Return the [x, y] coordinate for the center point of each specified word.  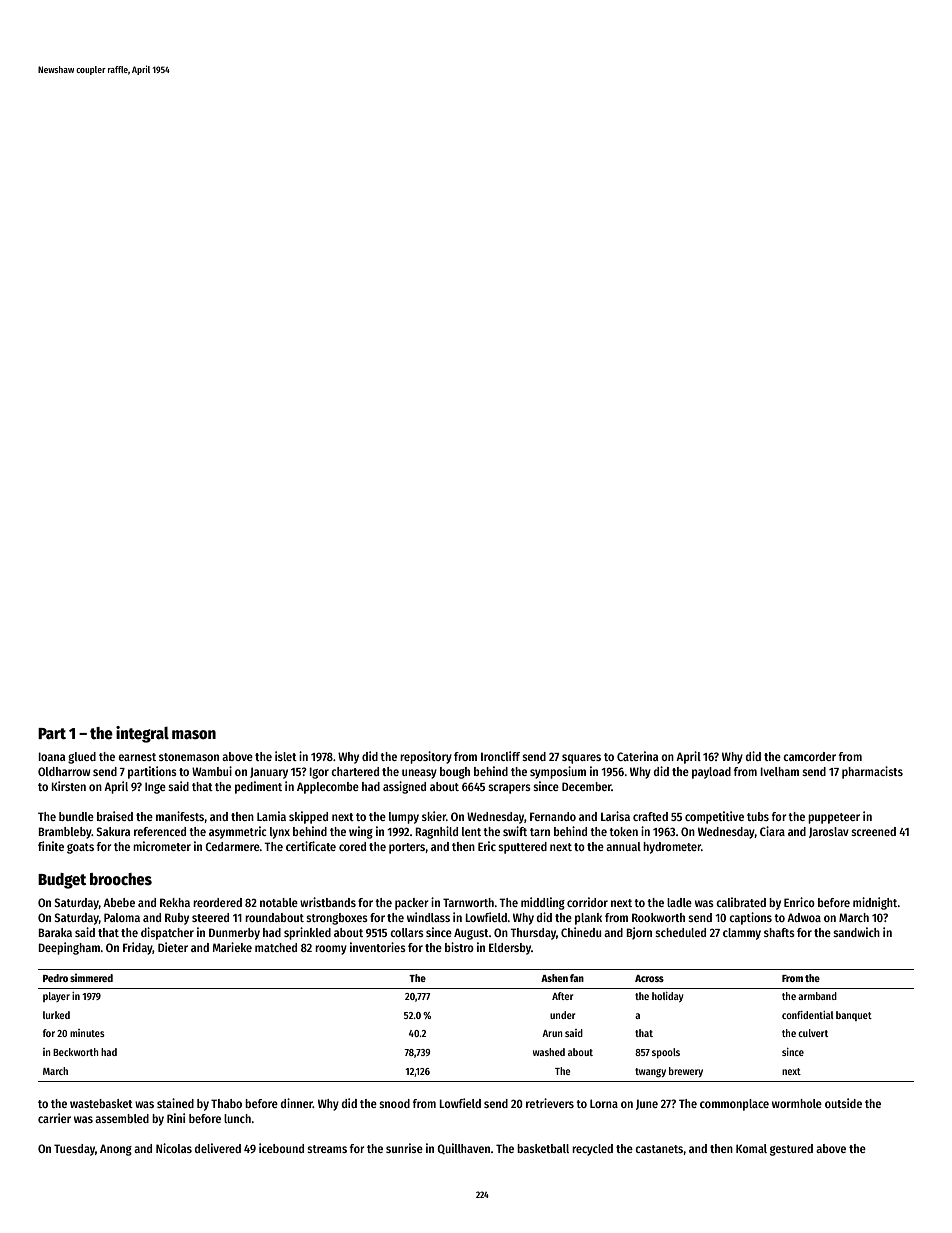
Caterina [637, 756]
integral [142, 734]
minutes [87, 1033]
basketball [543, 1148]
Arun [552, 1033]
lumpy [404, 818]
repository [426, 757]
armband [817, 996]
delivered [218, 1148]
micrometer [162, 846]
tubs [758, 816]
